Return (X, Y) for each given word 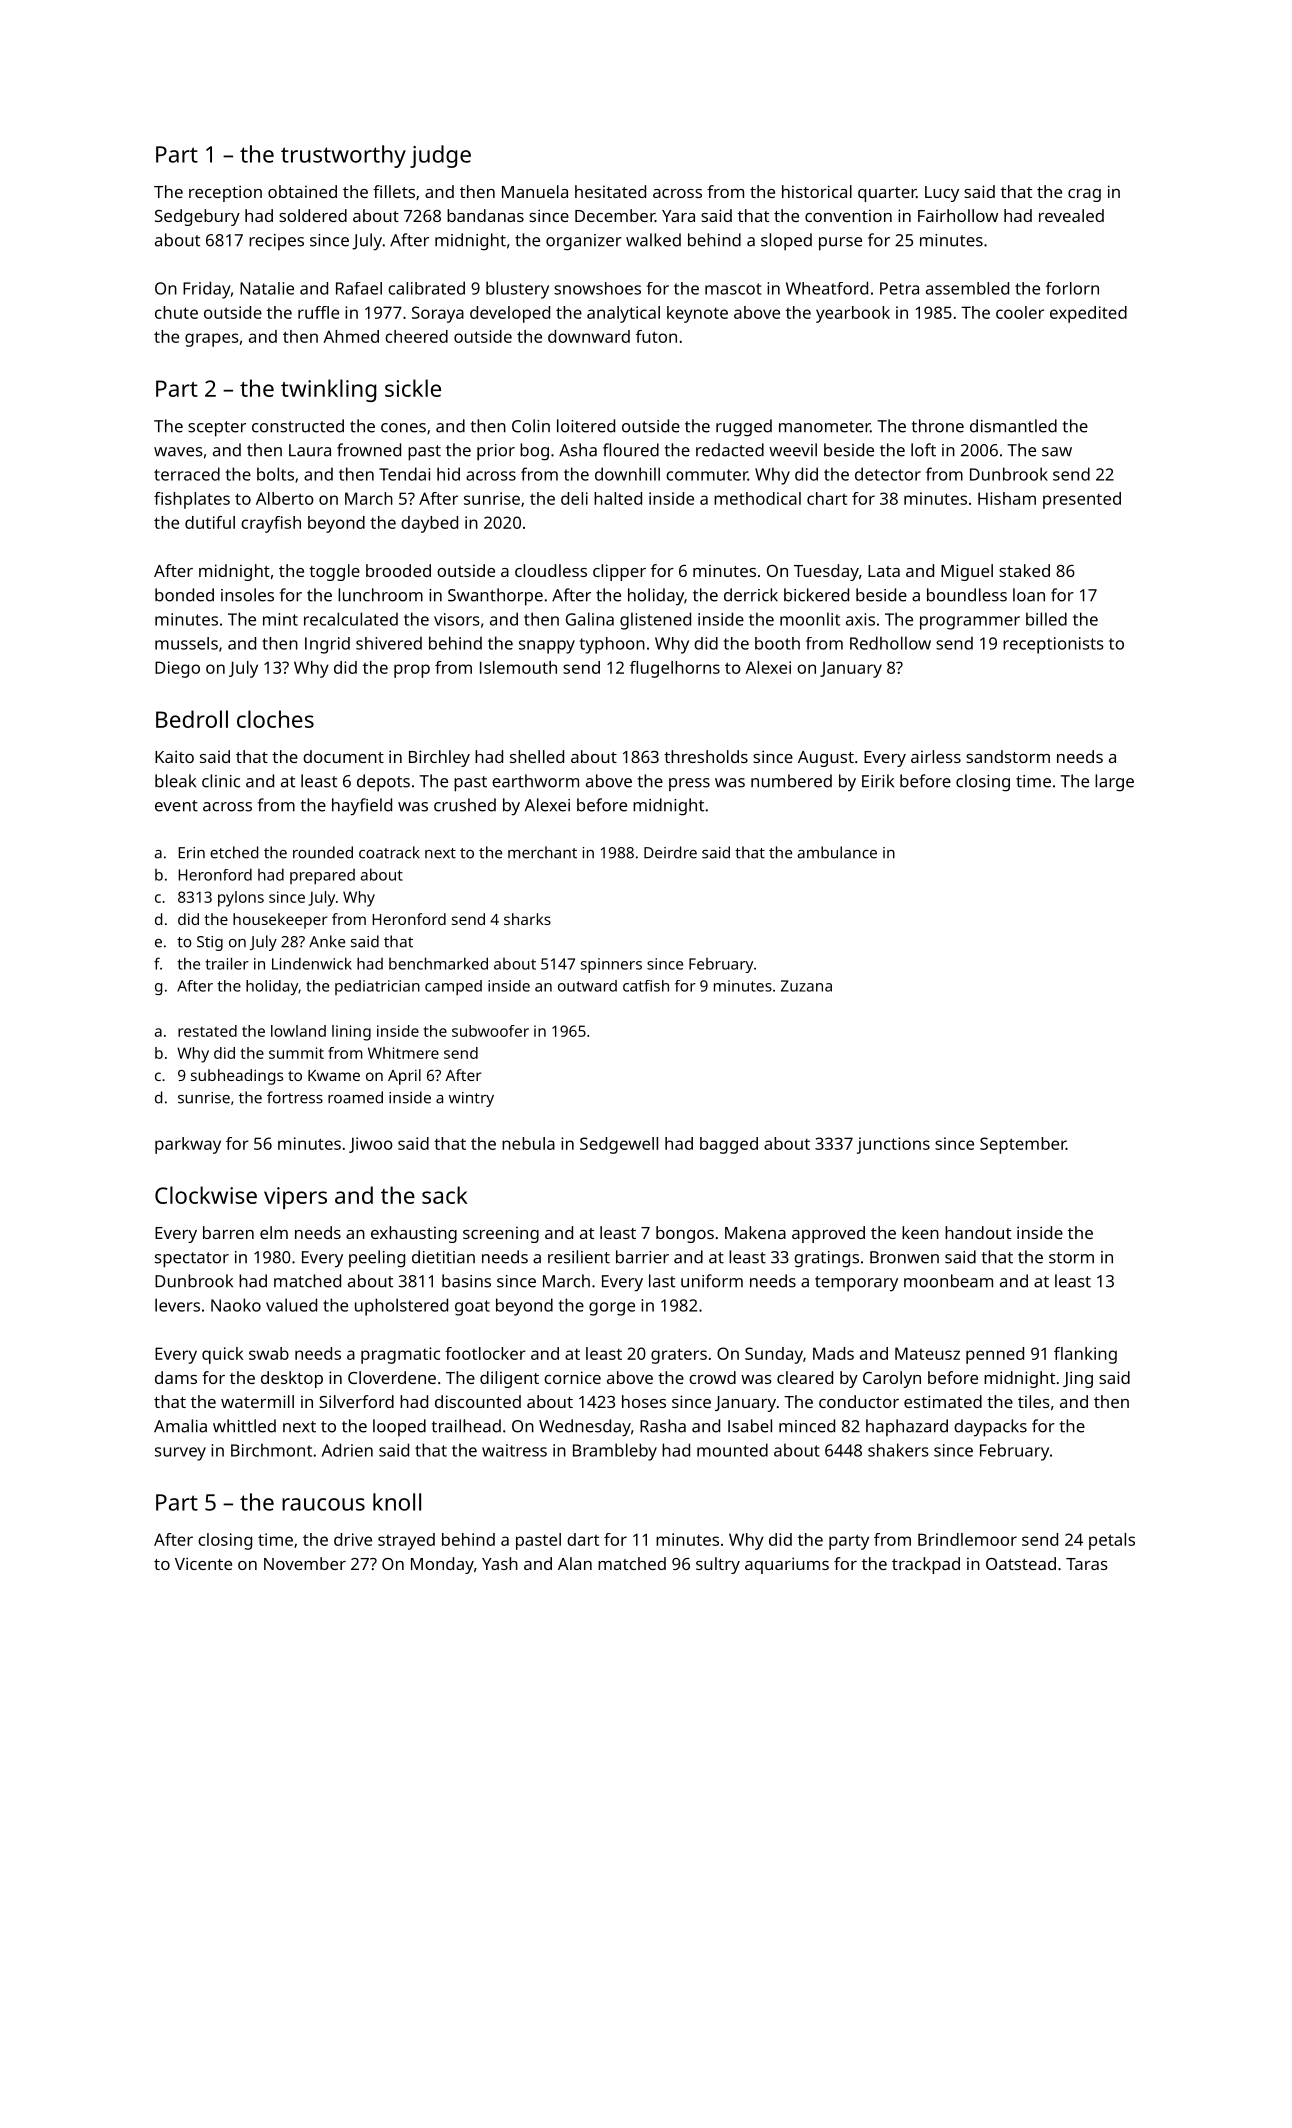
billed (1046, 619)
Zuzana (806, 986)
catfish (646, 986)
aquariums (787, 1565)
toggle (334, 572)
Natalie (267, 288)
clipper (619, 572)
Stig (210, 943)
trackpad (926, 1565)
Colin (531, 426)
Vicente (203, 1563)
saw (1057, 452)
